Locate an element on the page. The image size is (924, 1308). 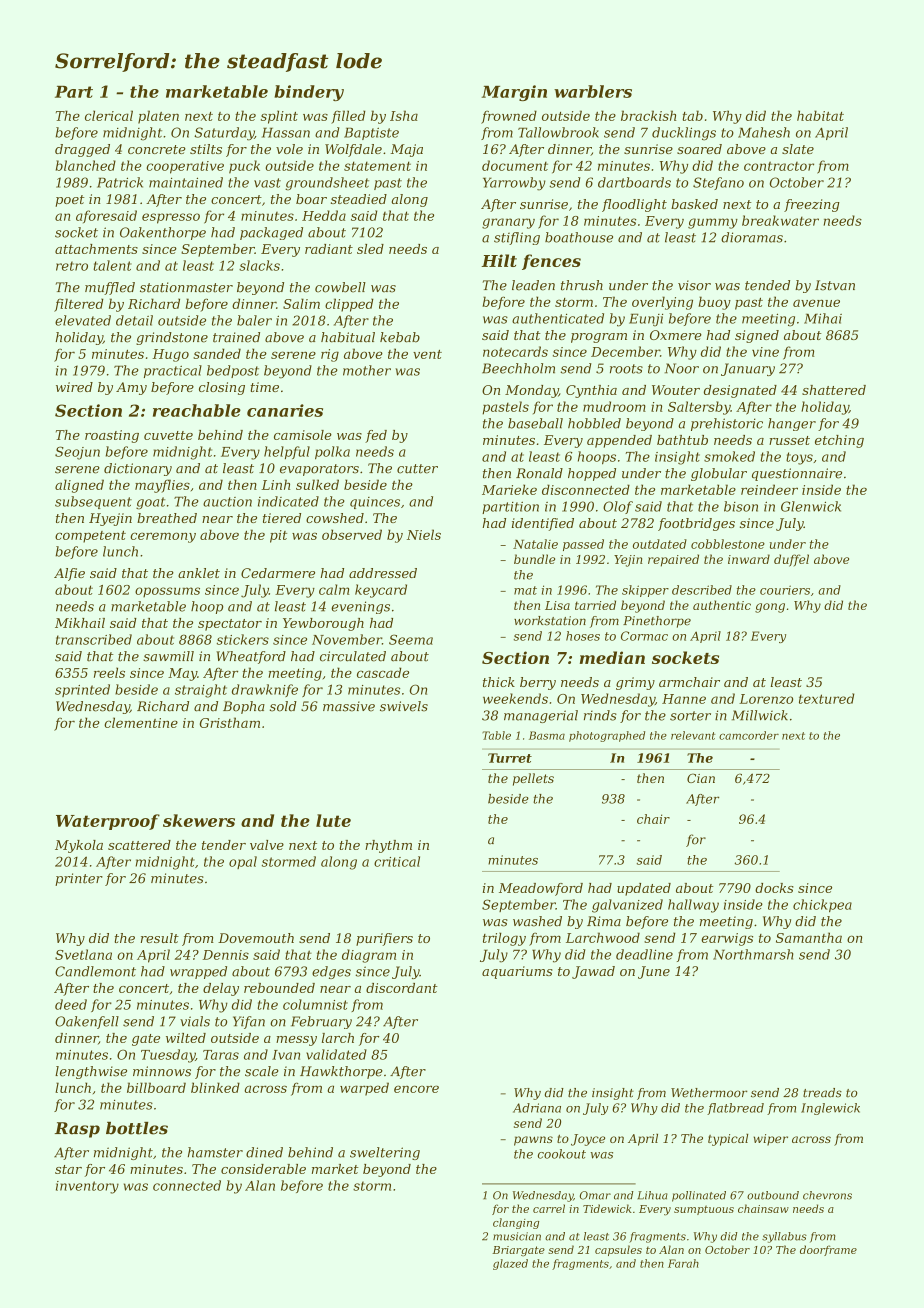
discordant is located at coordinates (402, 988).
